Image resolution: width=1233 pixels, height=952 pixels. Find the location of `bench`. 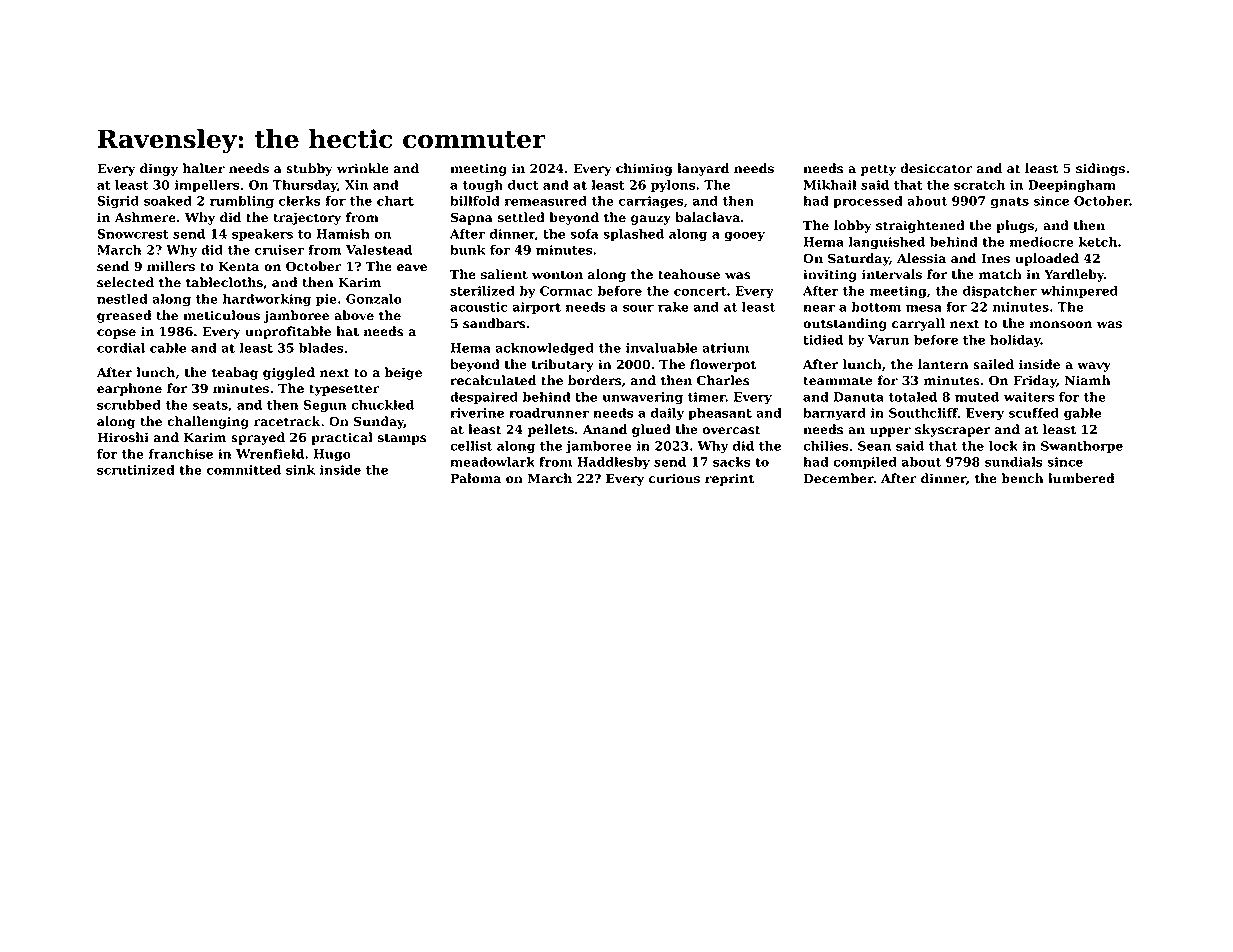

bench is located at coordinates (1022, 478).
